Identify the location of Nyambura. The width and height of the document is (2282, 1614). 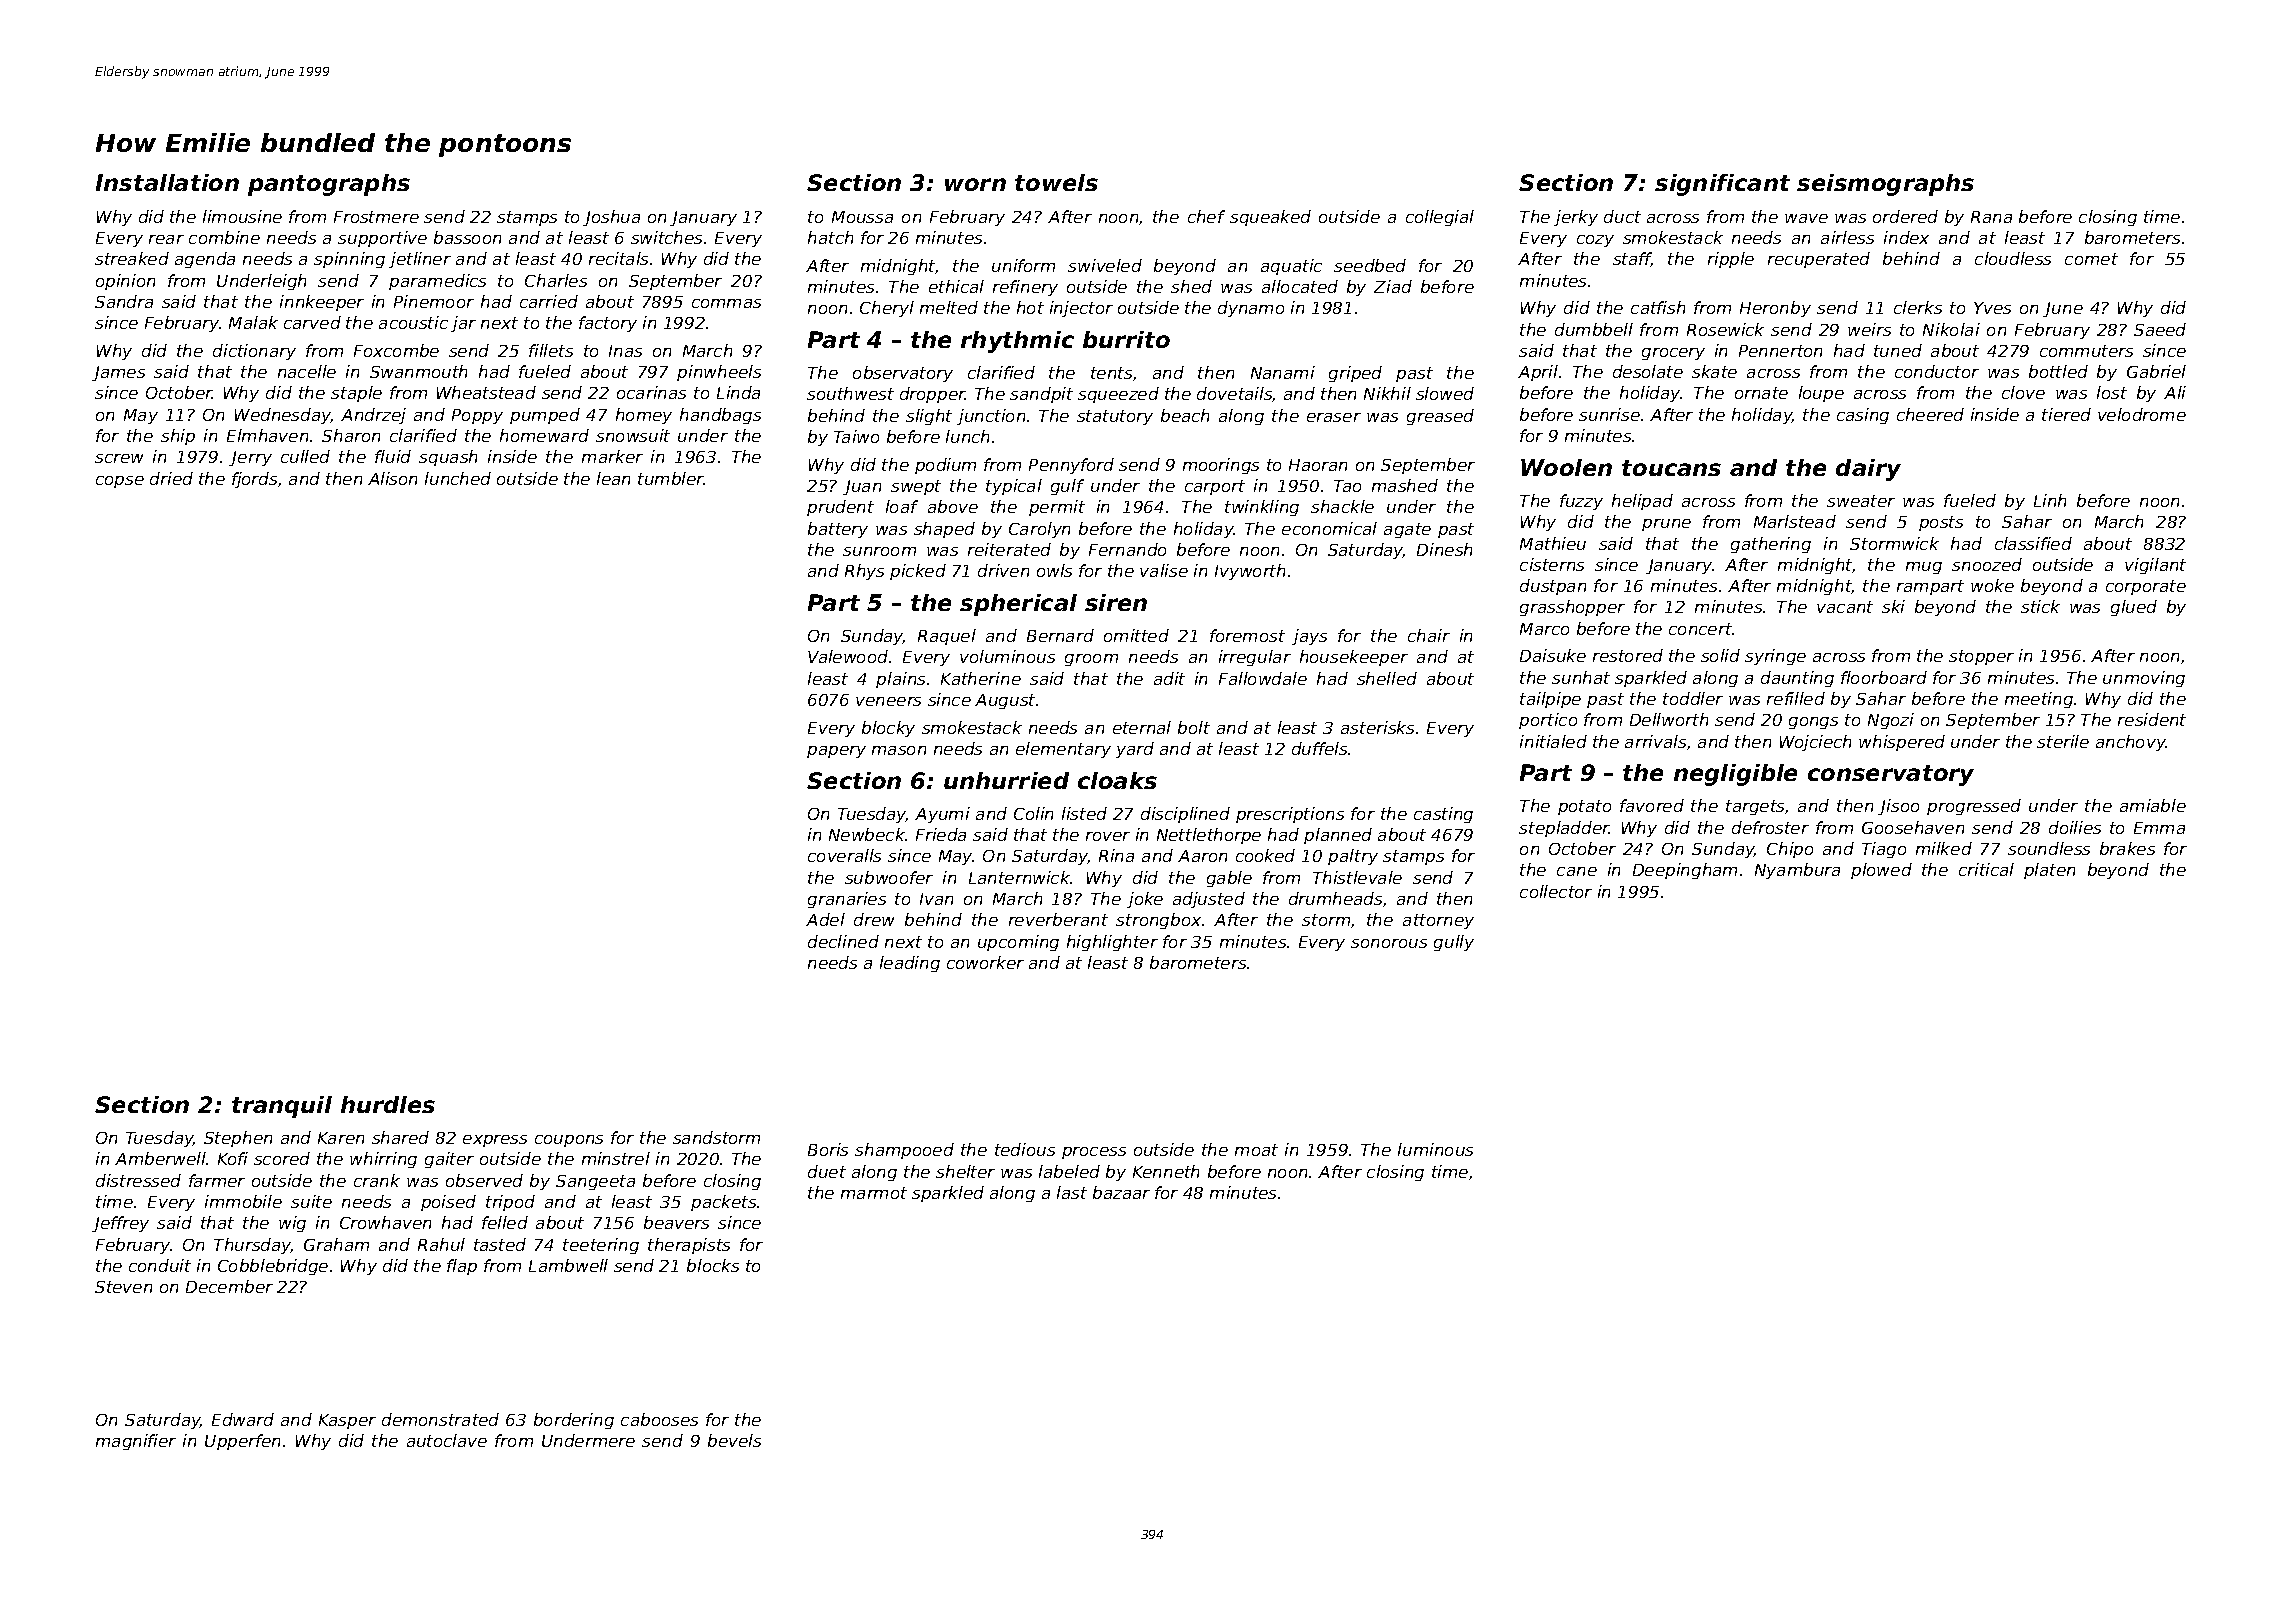
(1797, 871).
